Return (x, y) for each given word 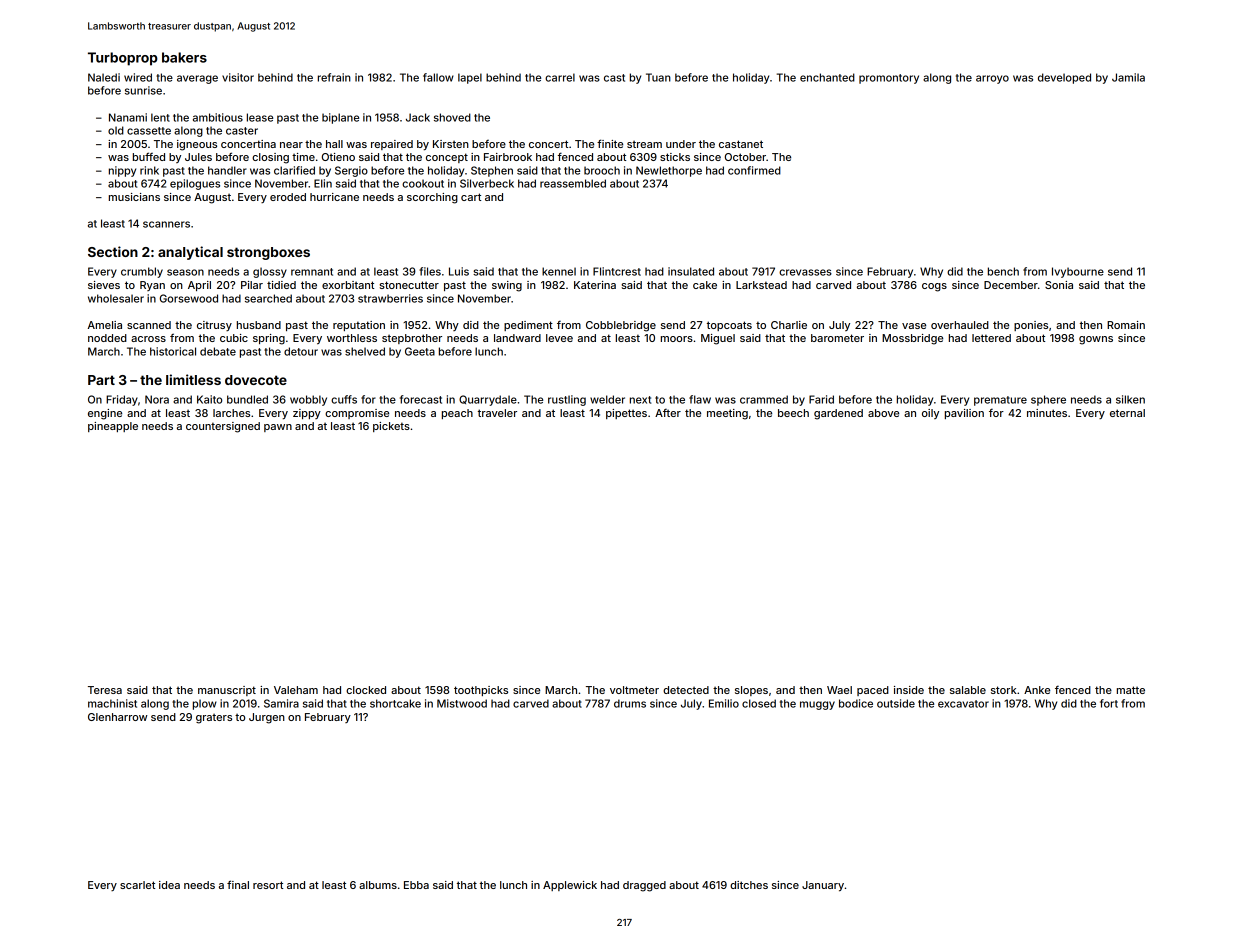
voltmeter (634, 690)
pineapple (113, 427)
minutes (1047, 413)
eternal (1127, 413)
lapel (470, 78)
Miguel (718, 339)
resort (268, 885)
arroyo (992, 79)
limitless (193, 379)
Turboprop (123, 59)
